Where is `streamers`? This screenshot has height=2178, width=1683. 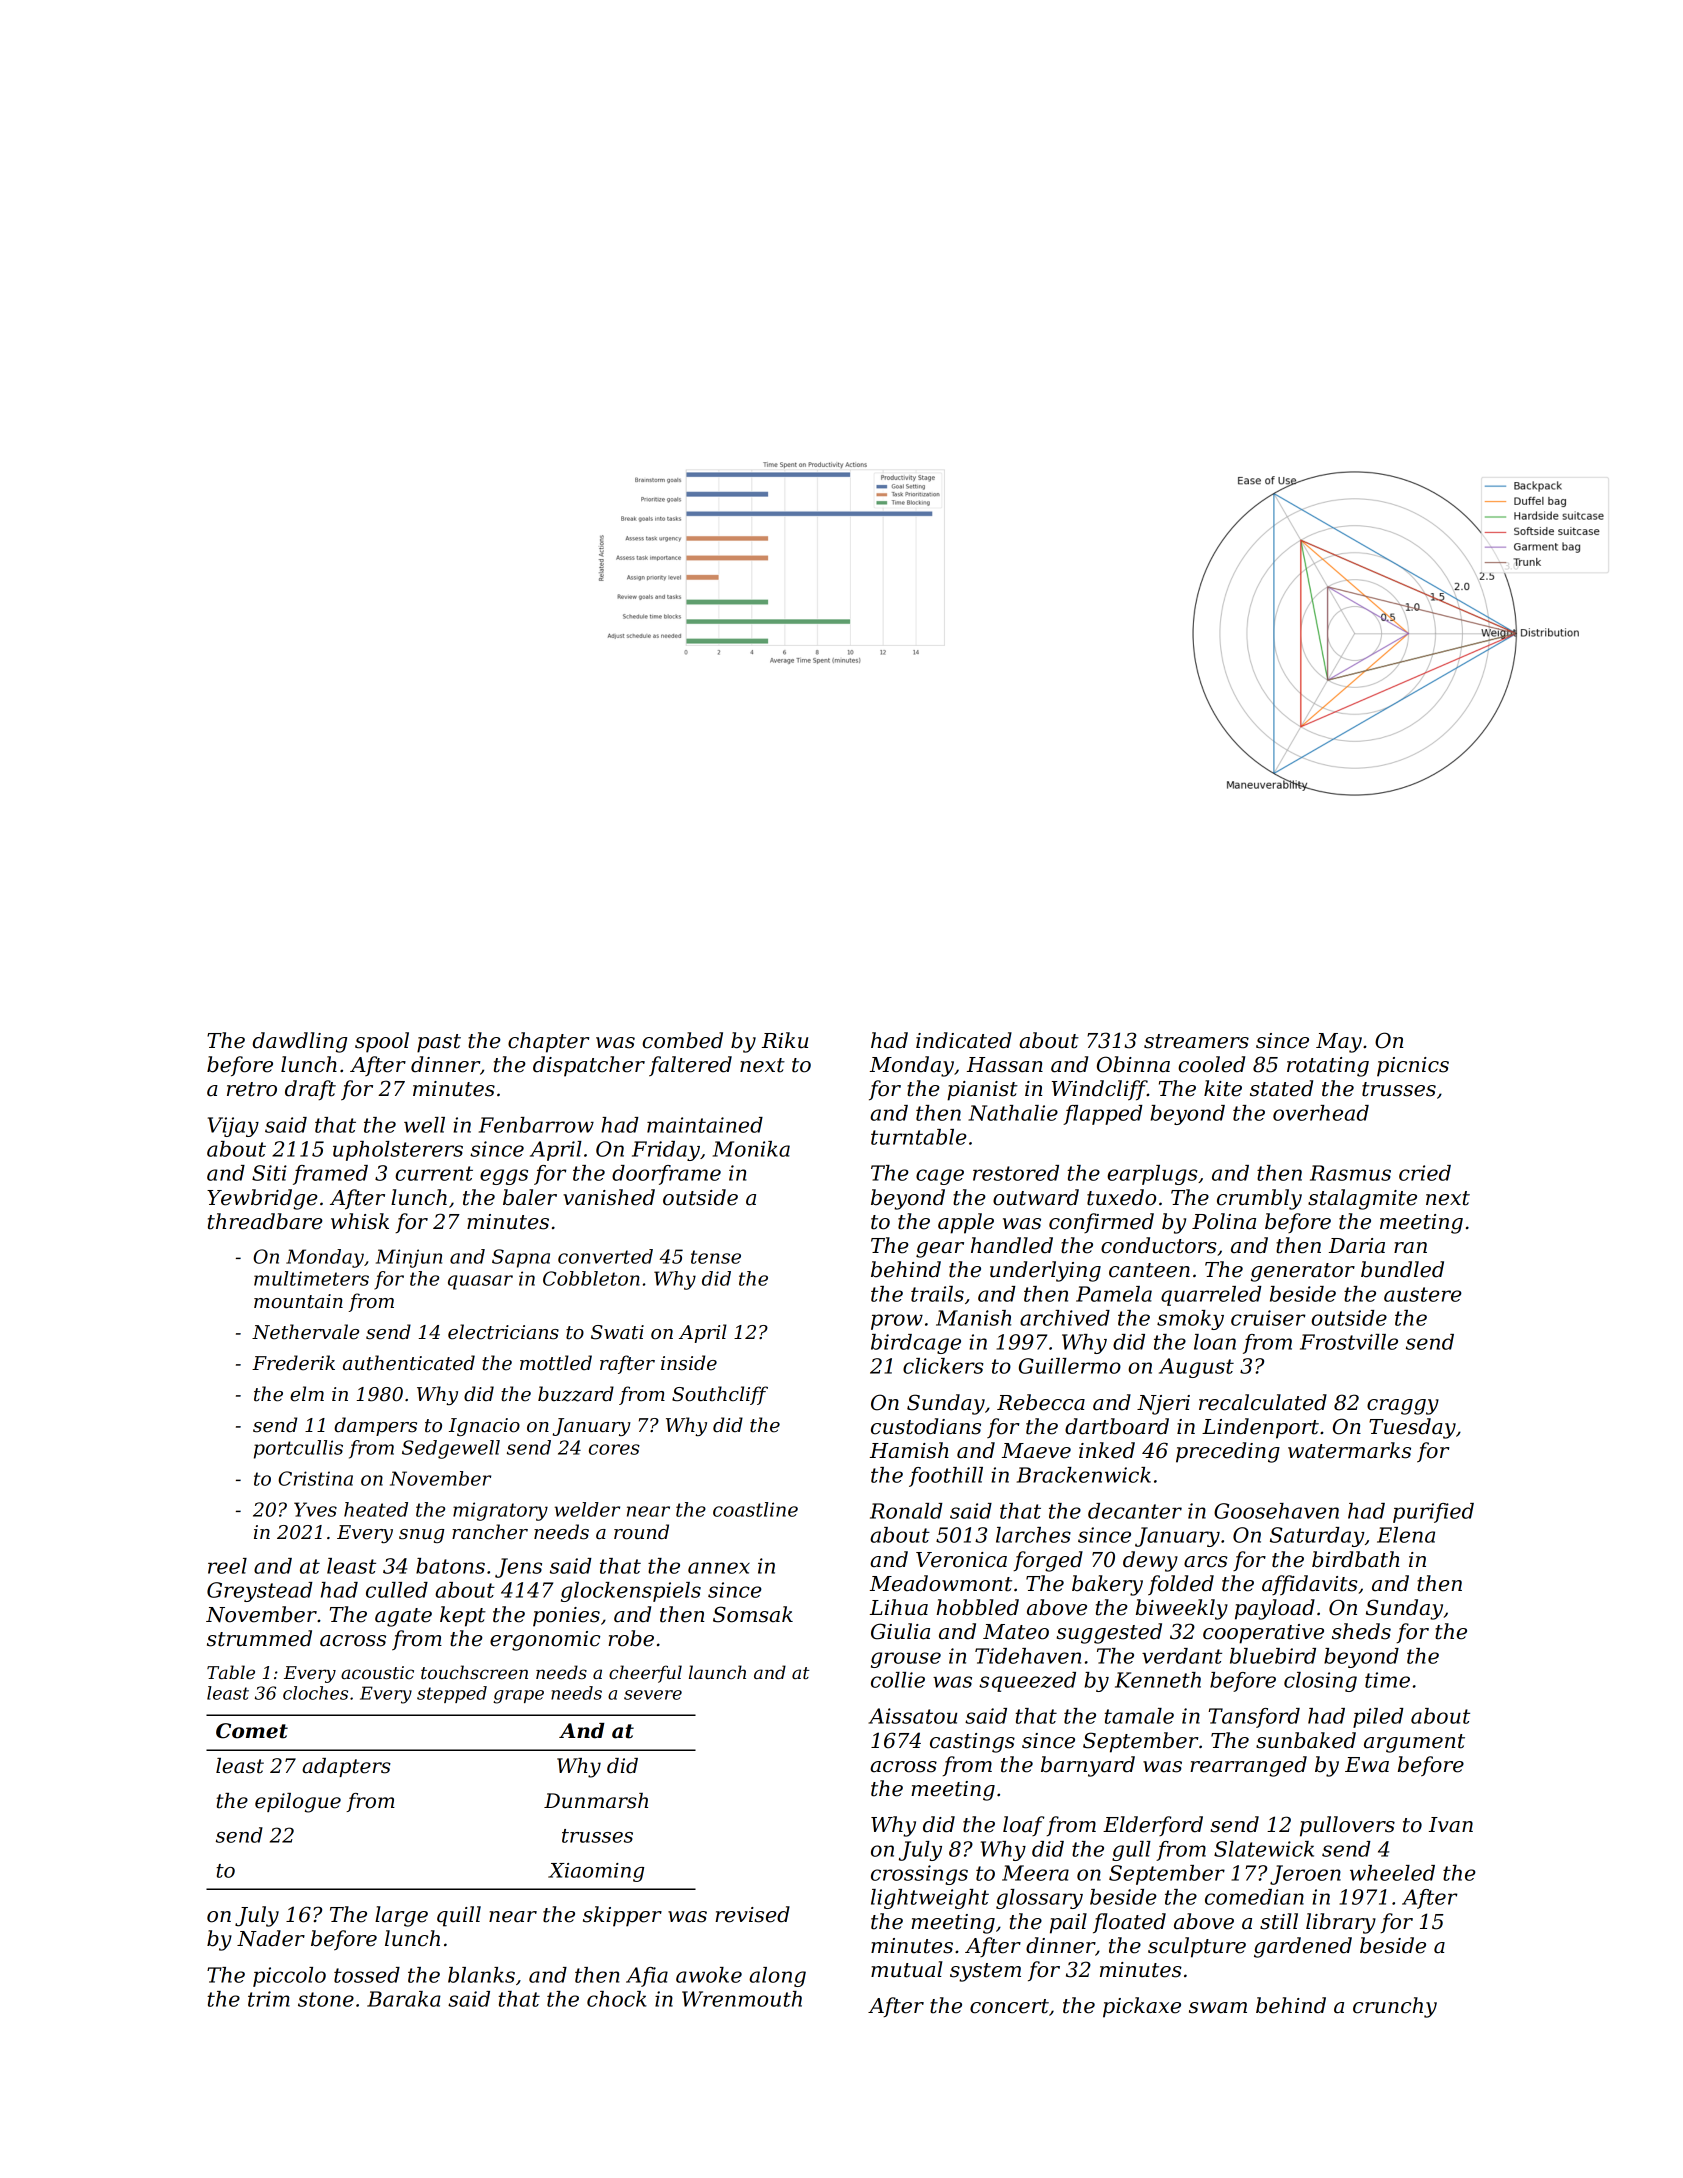
streamers is located at coordinates (1196, 1041).
